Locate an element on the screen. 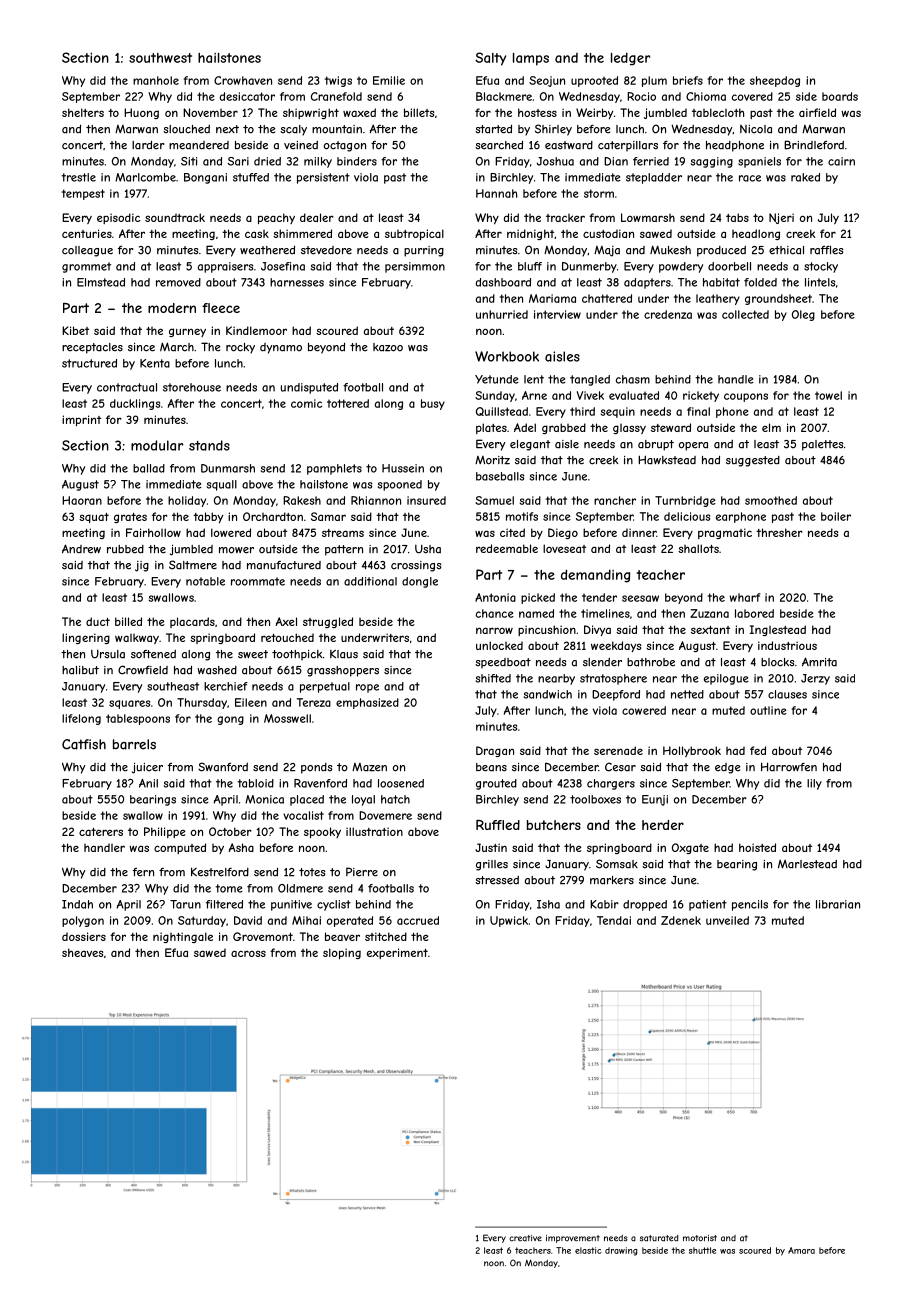 This screenshot has height=1308, width=924. creative is located at coordinates (525, 1238).
